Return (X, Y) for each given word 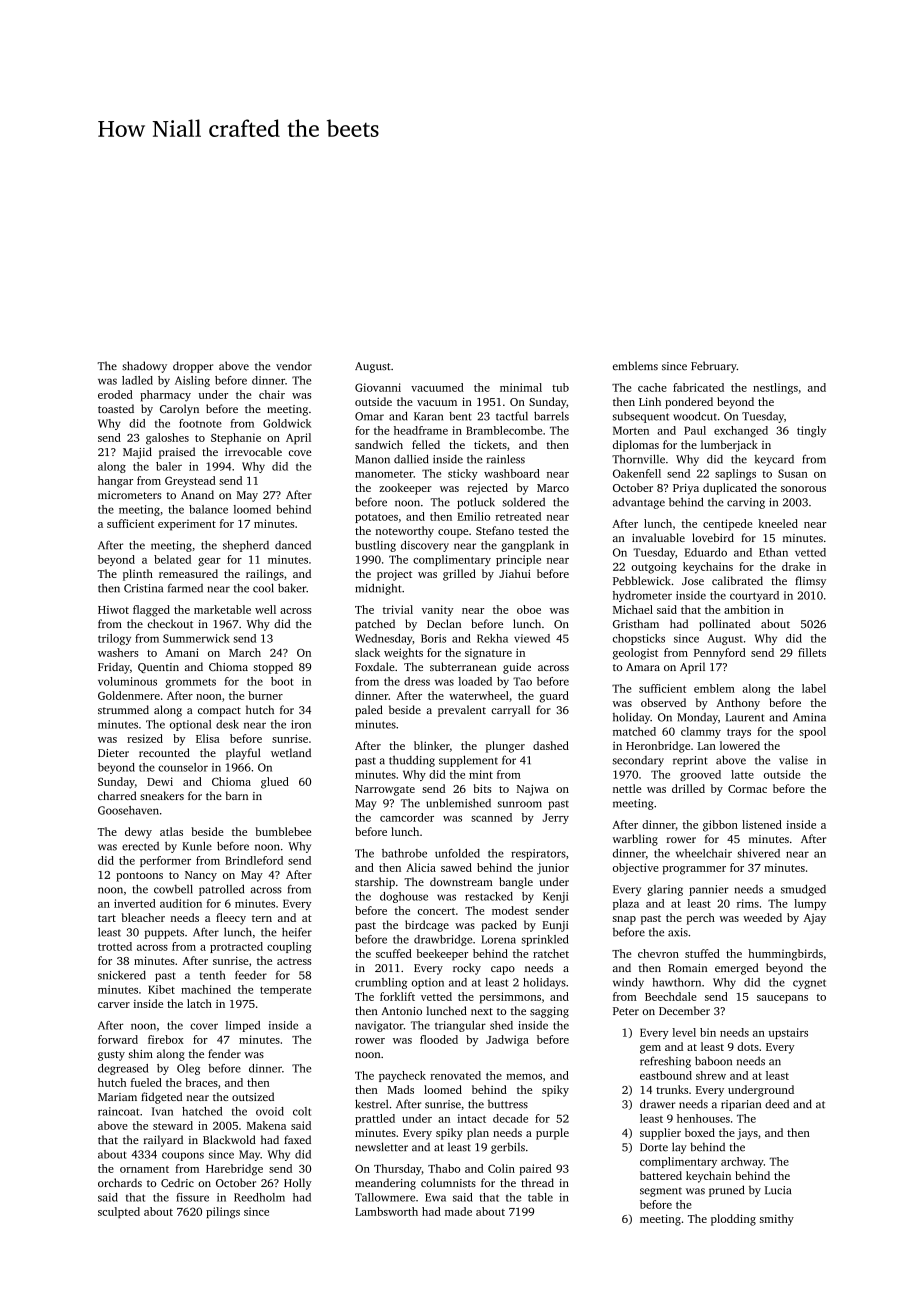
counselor (183, 767)
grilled (459, 575)
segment (661, 1192)
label (814, 688)
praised (177, 453)
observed (663, 702)
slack (367, 652)
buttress (508, 1104)
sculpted (119, 1212)
